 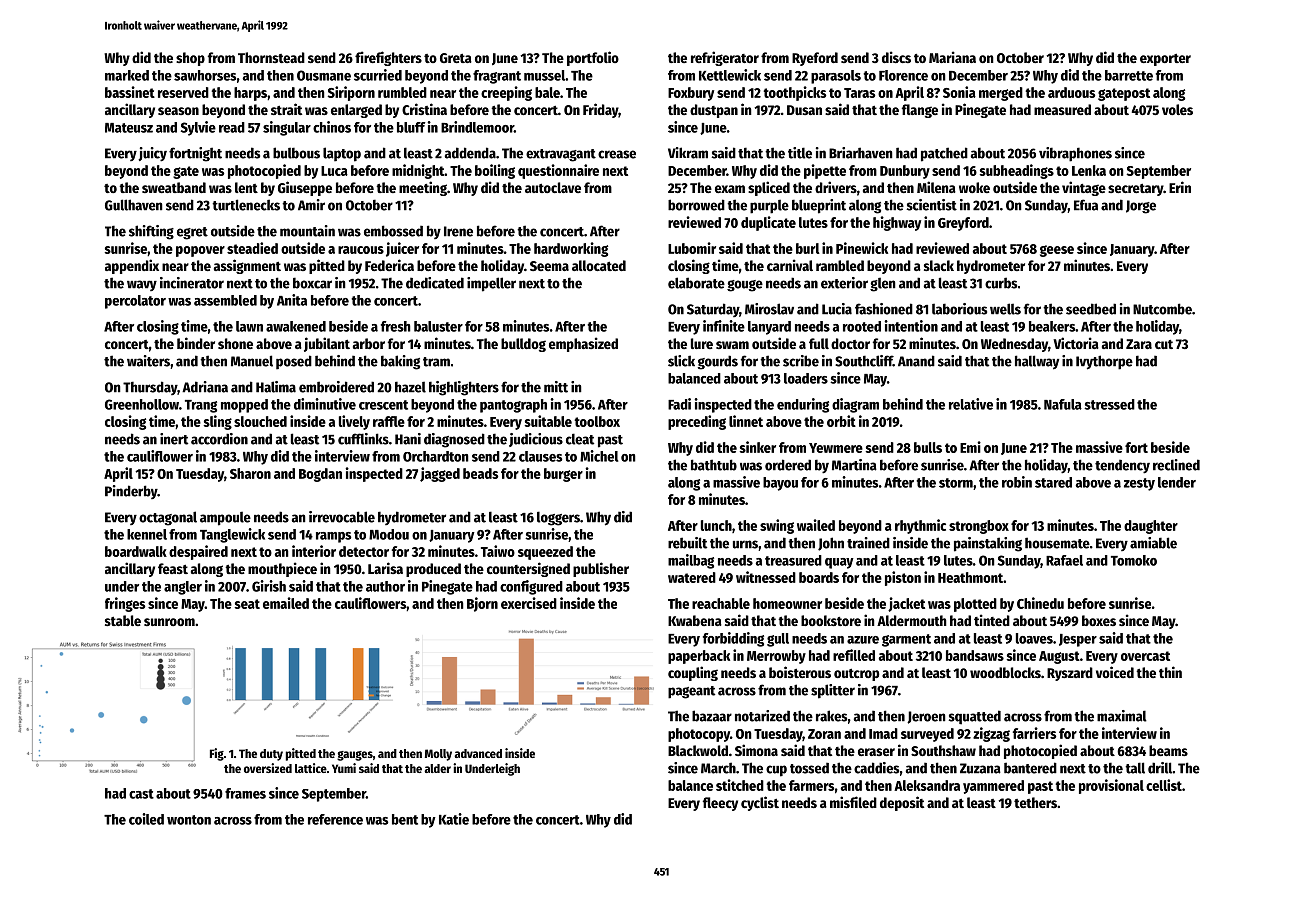 What do you see at coordinates (282, 569) in the document?
I see `mouthpiece` at bounding box center [282, 569].
